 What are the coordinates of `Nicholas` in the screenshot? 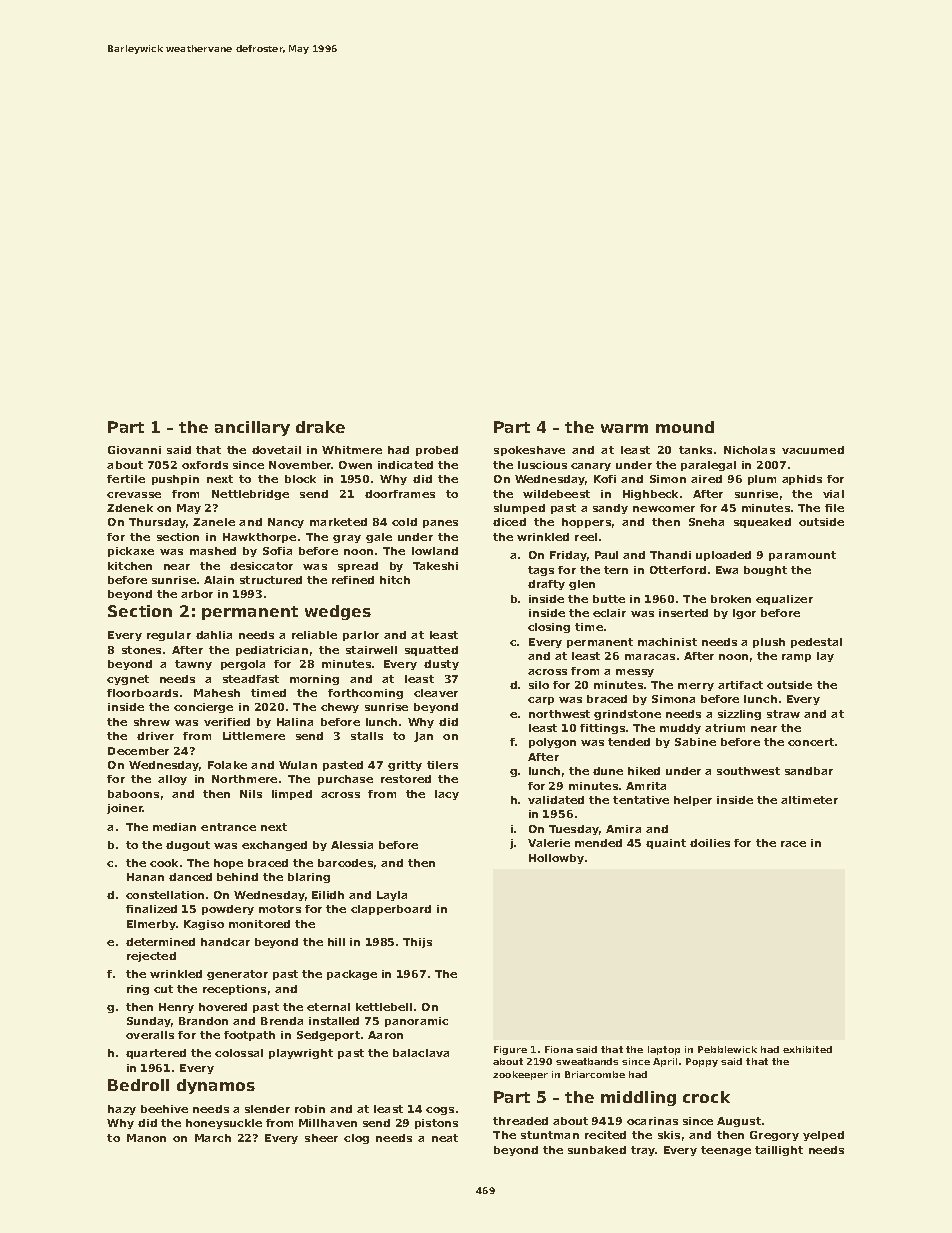 It's located at (749, 450).
